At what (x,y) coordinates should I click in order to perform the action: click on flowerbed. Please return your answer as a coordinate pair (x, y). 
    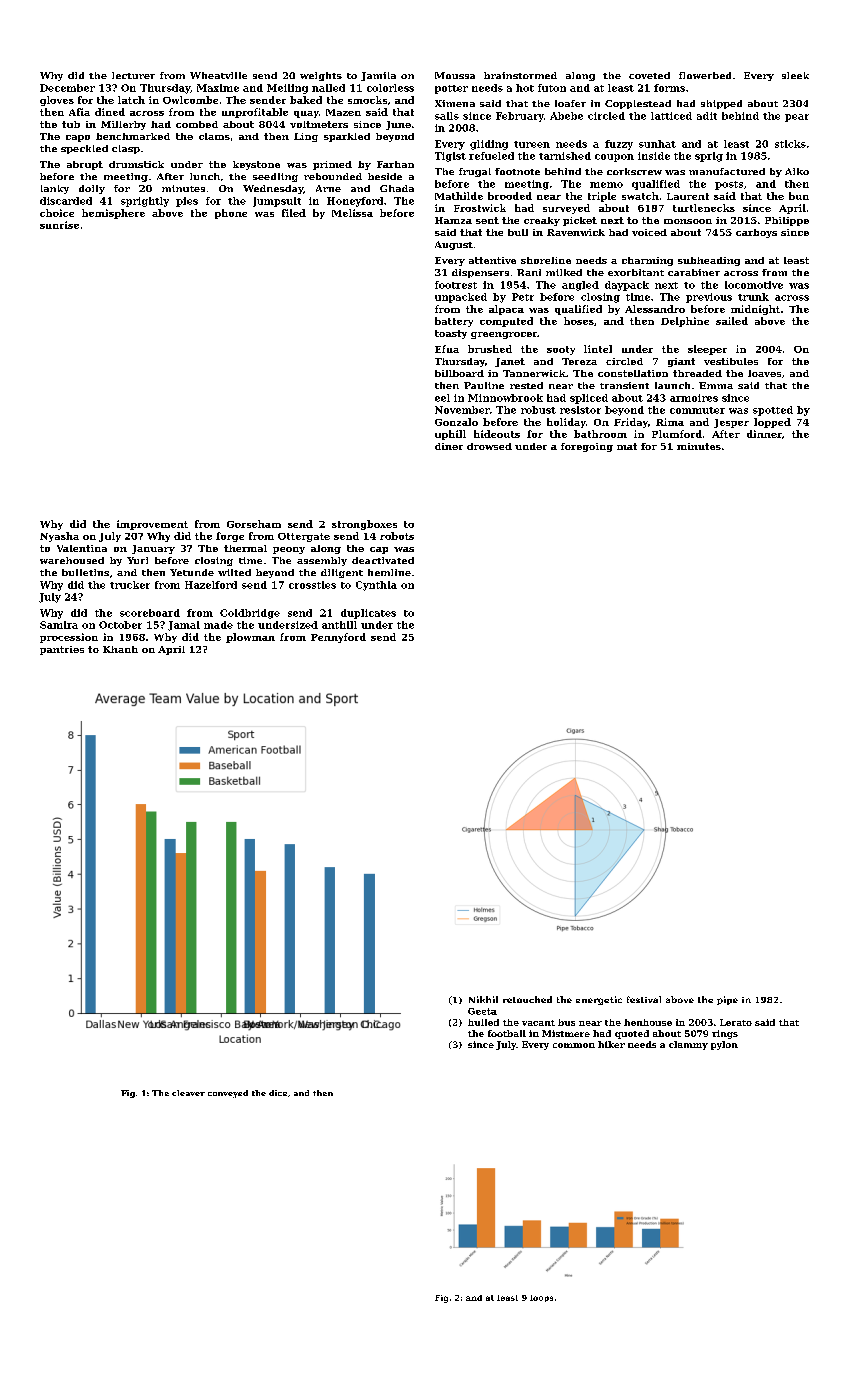
    Looking at the image, I should click on (705, 75).
